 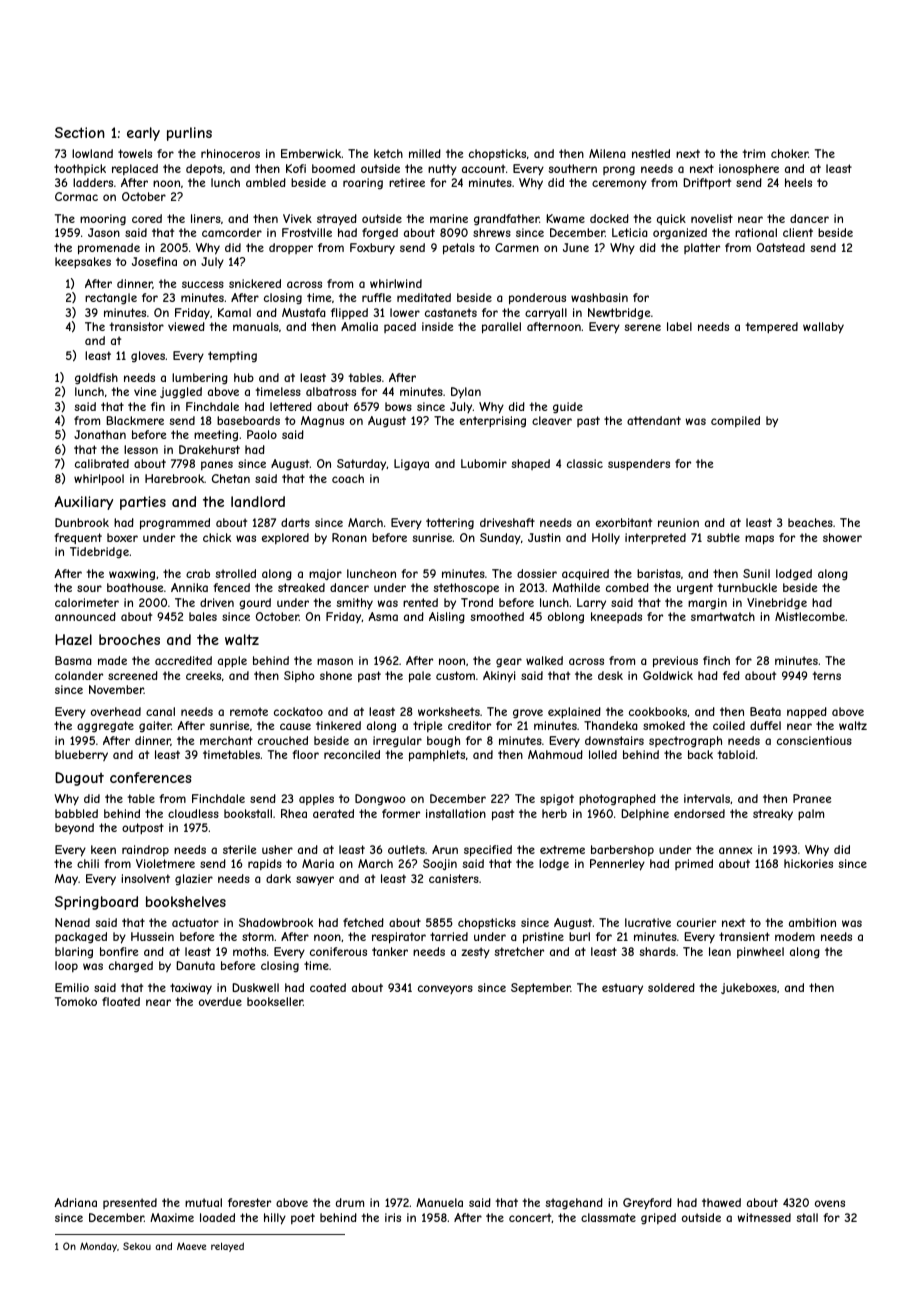 What do you see at coordinates (348, 478) in the screenshot?
I see `coach` at bounding box center [348, 478].
